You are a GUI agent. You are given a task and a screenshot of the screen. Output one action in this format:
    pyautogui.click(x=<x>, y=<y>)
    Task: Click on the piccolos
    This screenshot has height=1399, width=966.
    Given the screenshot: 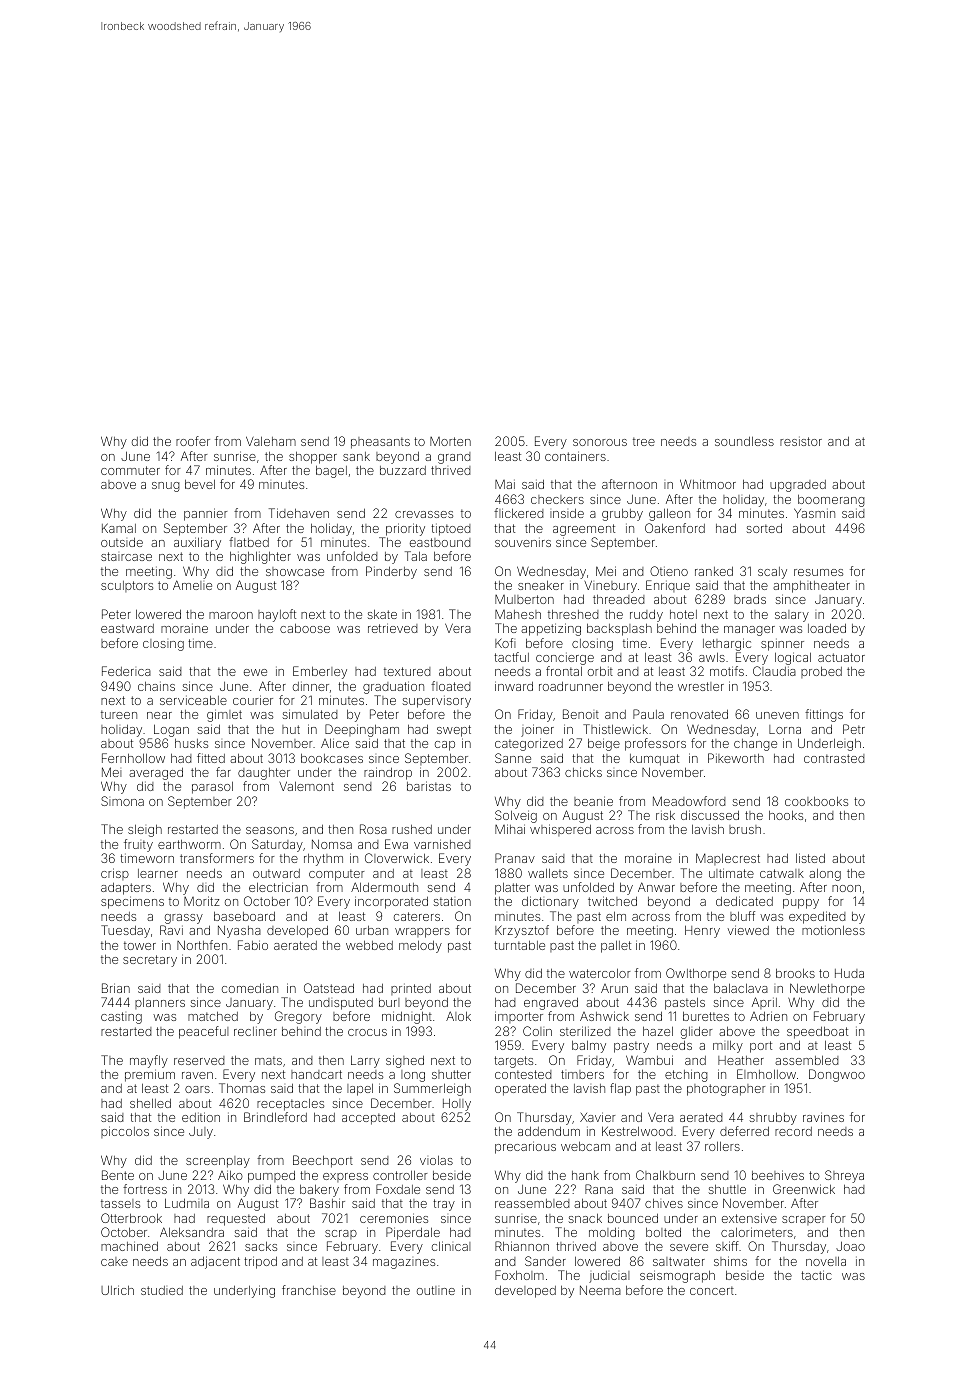 What is the action you would take?
    pyautogui.click(x=125, y=1132)
